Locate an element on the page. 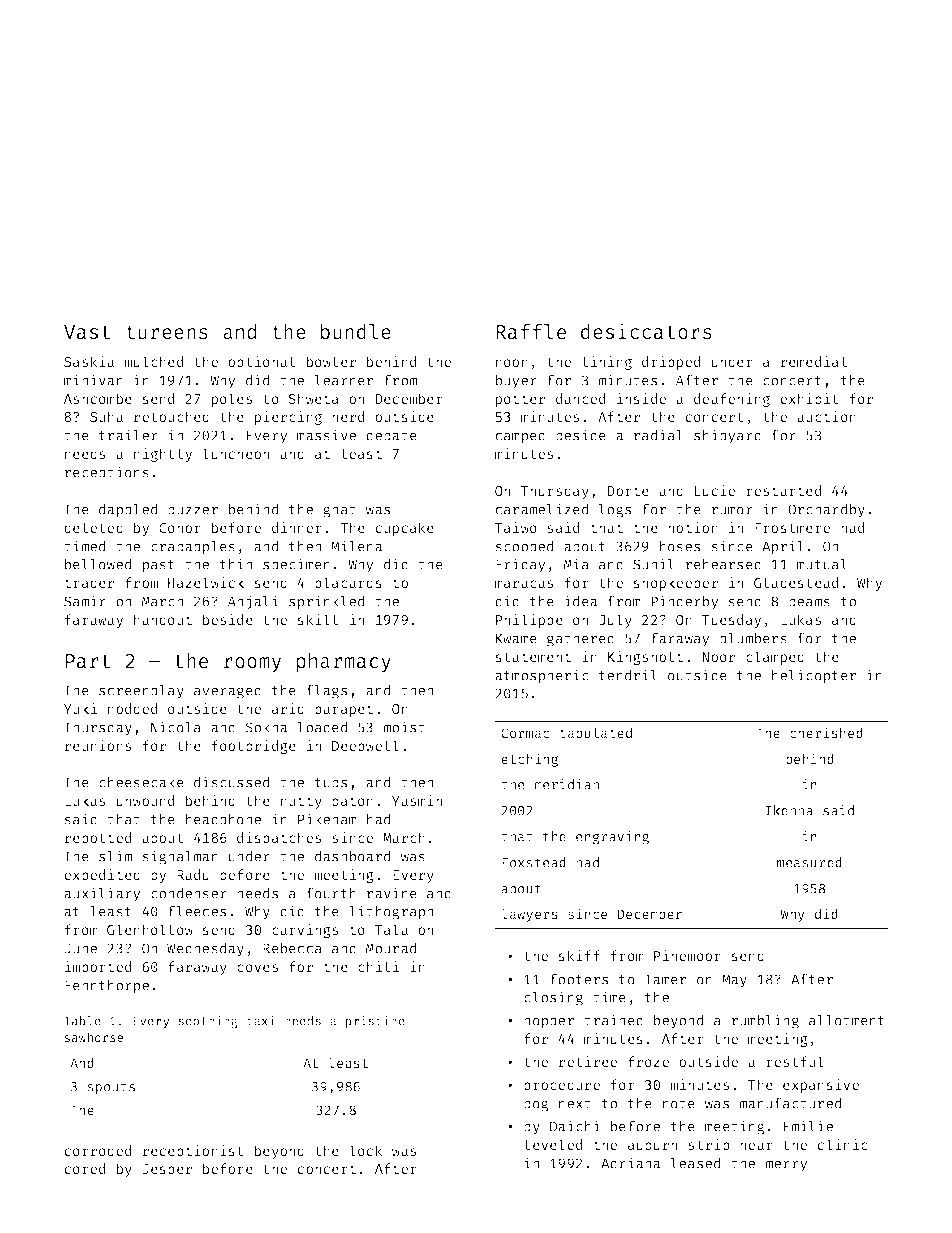  atmospheric is located at coordinates (542, 676).
